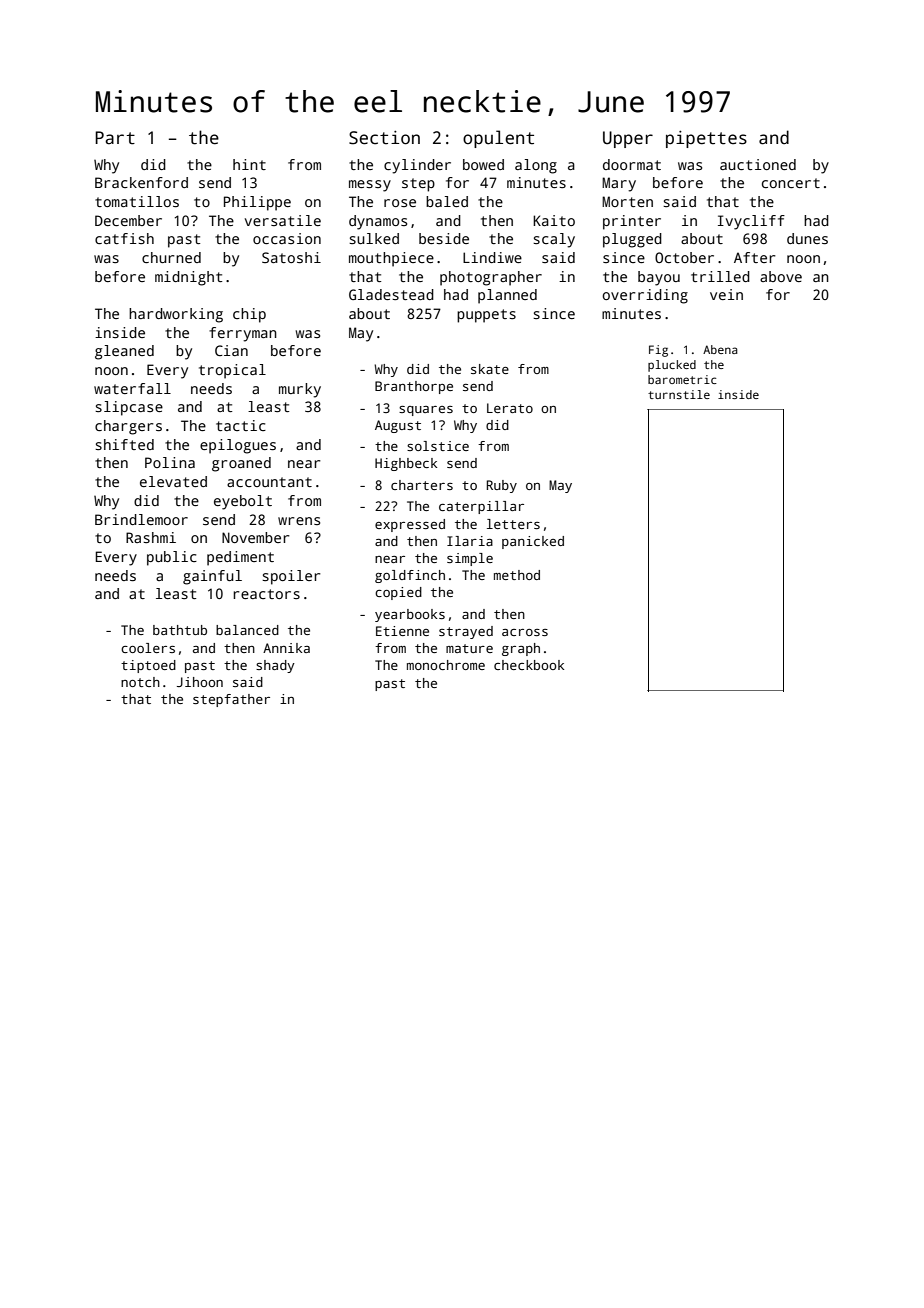 This screenshot has width=924, height=1308. I want to click on checkbook, so click(529, 665).
